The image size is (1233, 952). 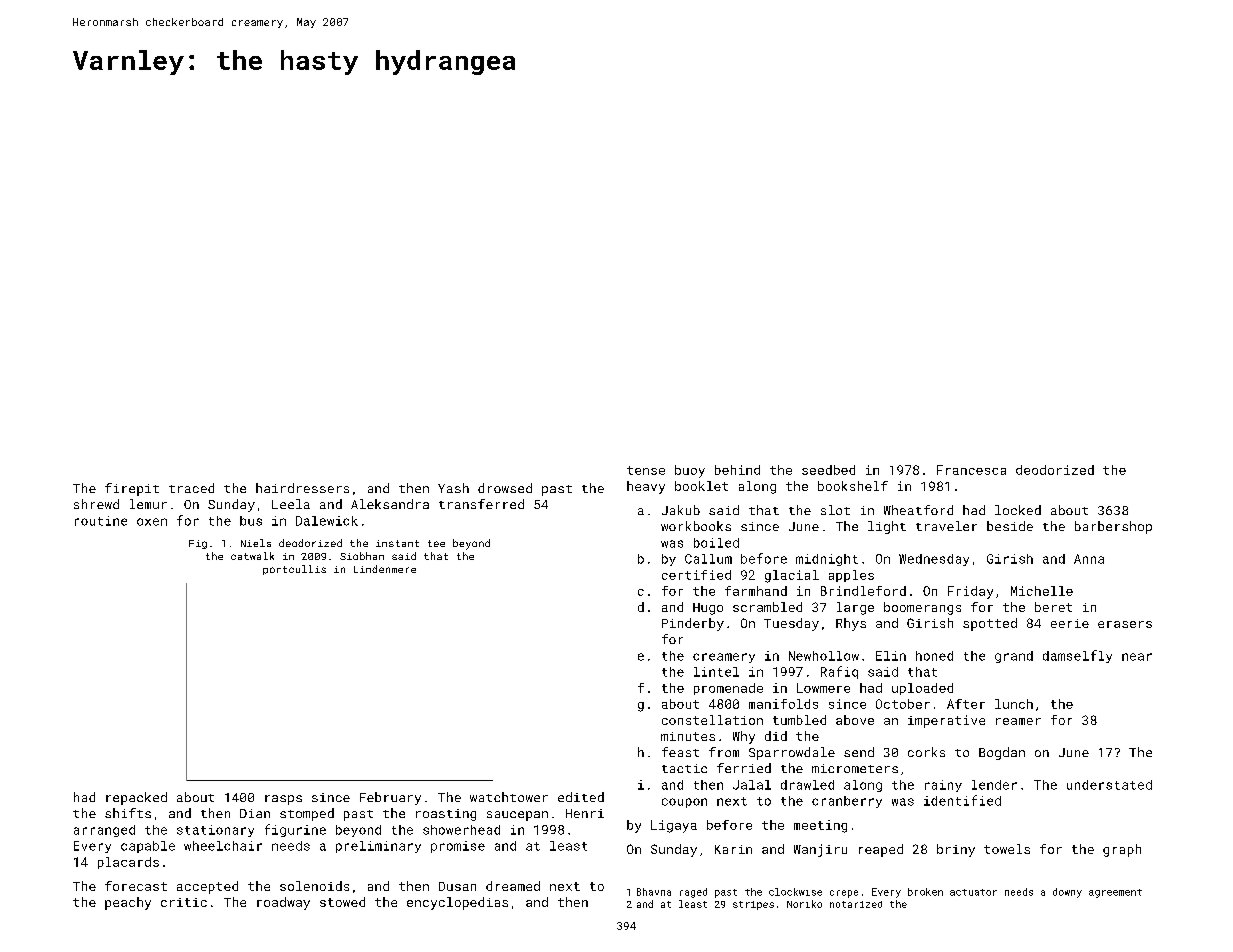 I want to click on dreamed, so click(x=513, y=886).
